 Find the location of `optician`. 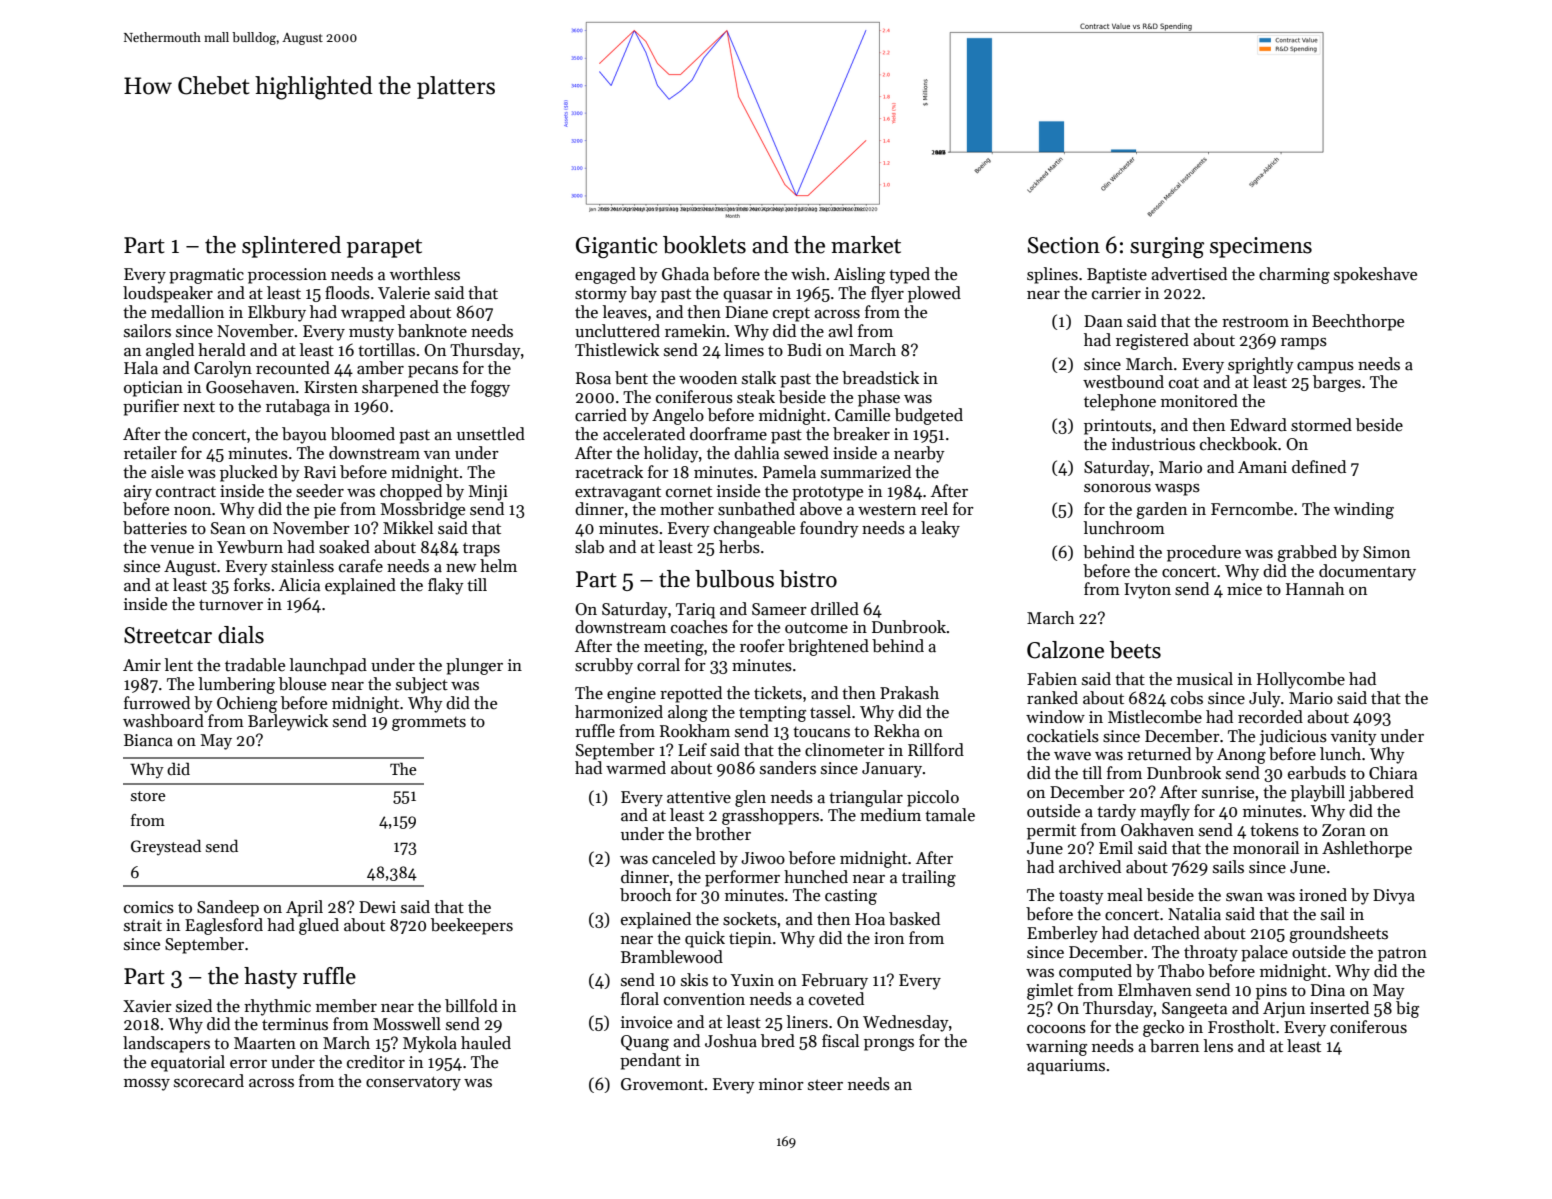

optician is located at coordinates (153, 389).
